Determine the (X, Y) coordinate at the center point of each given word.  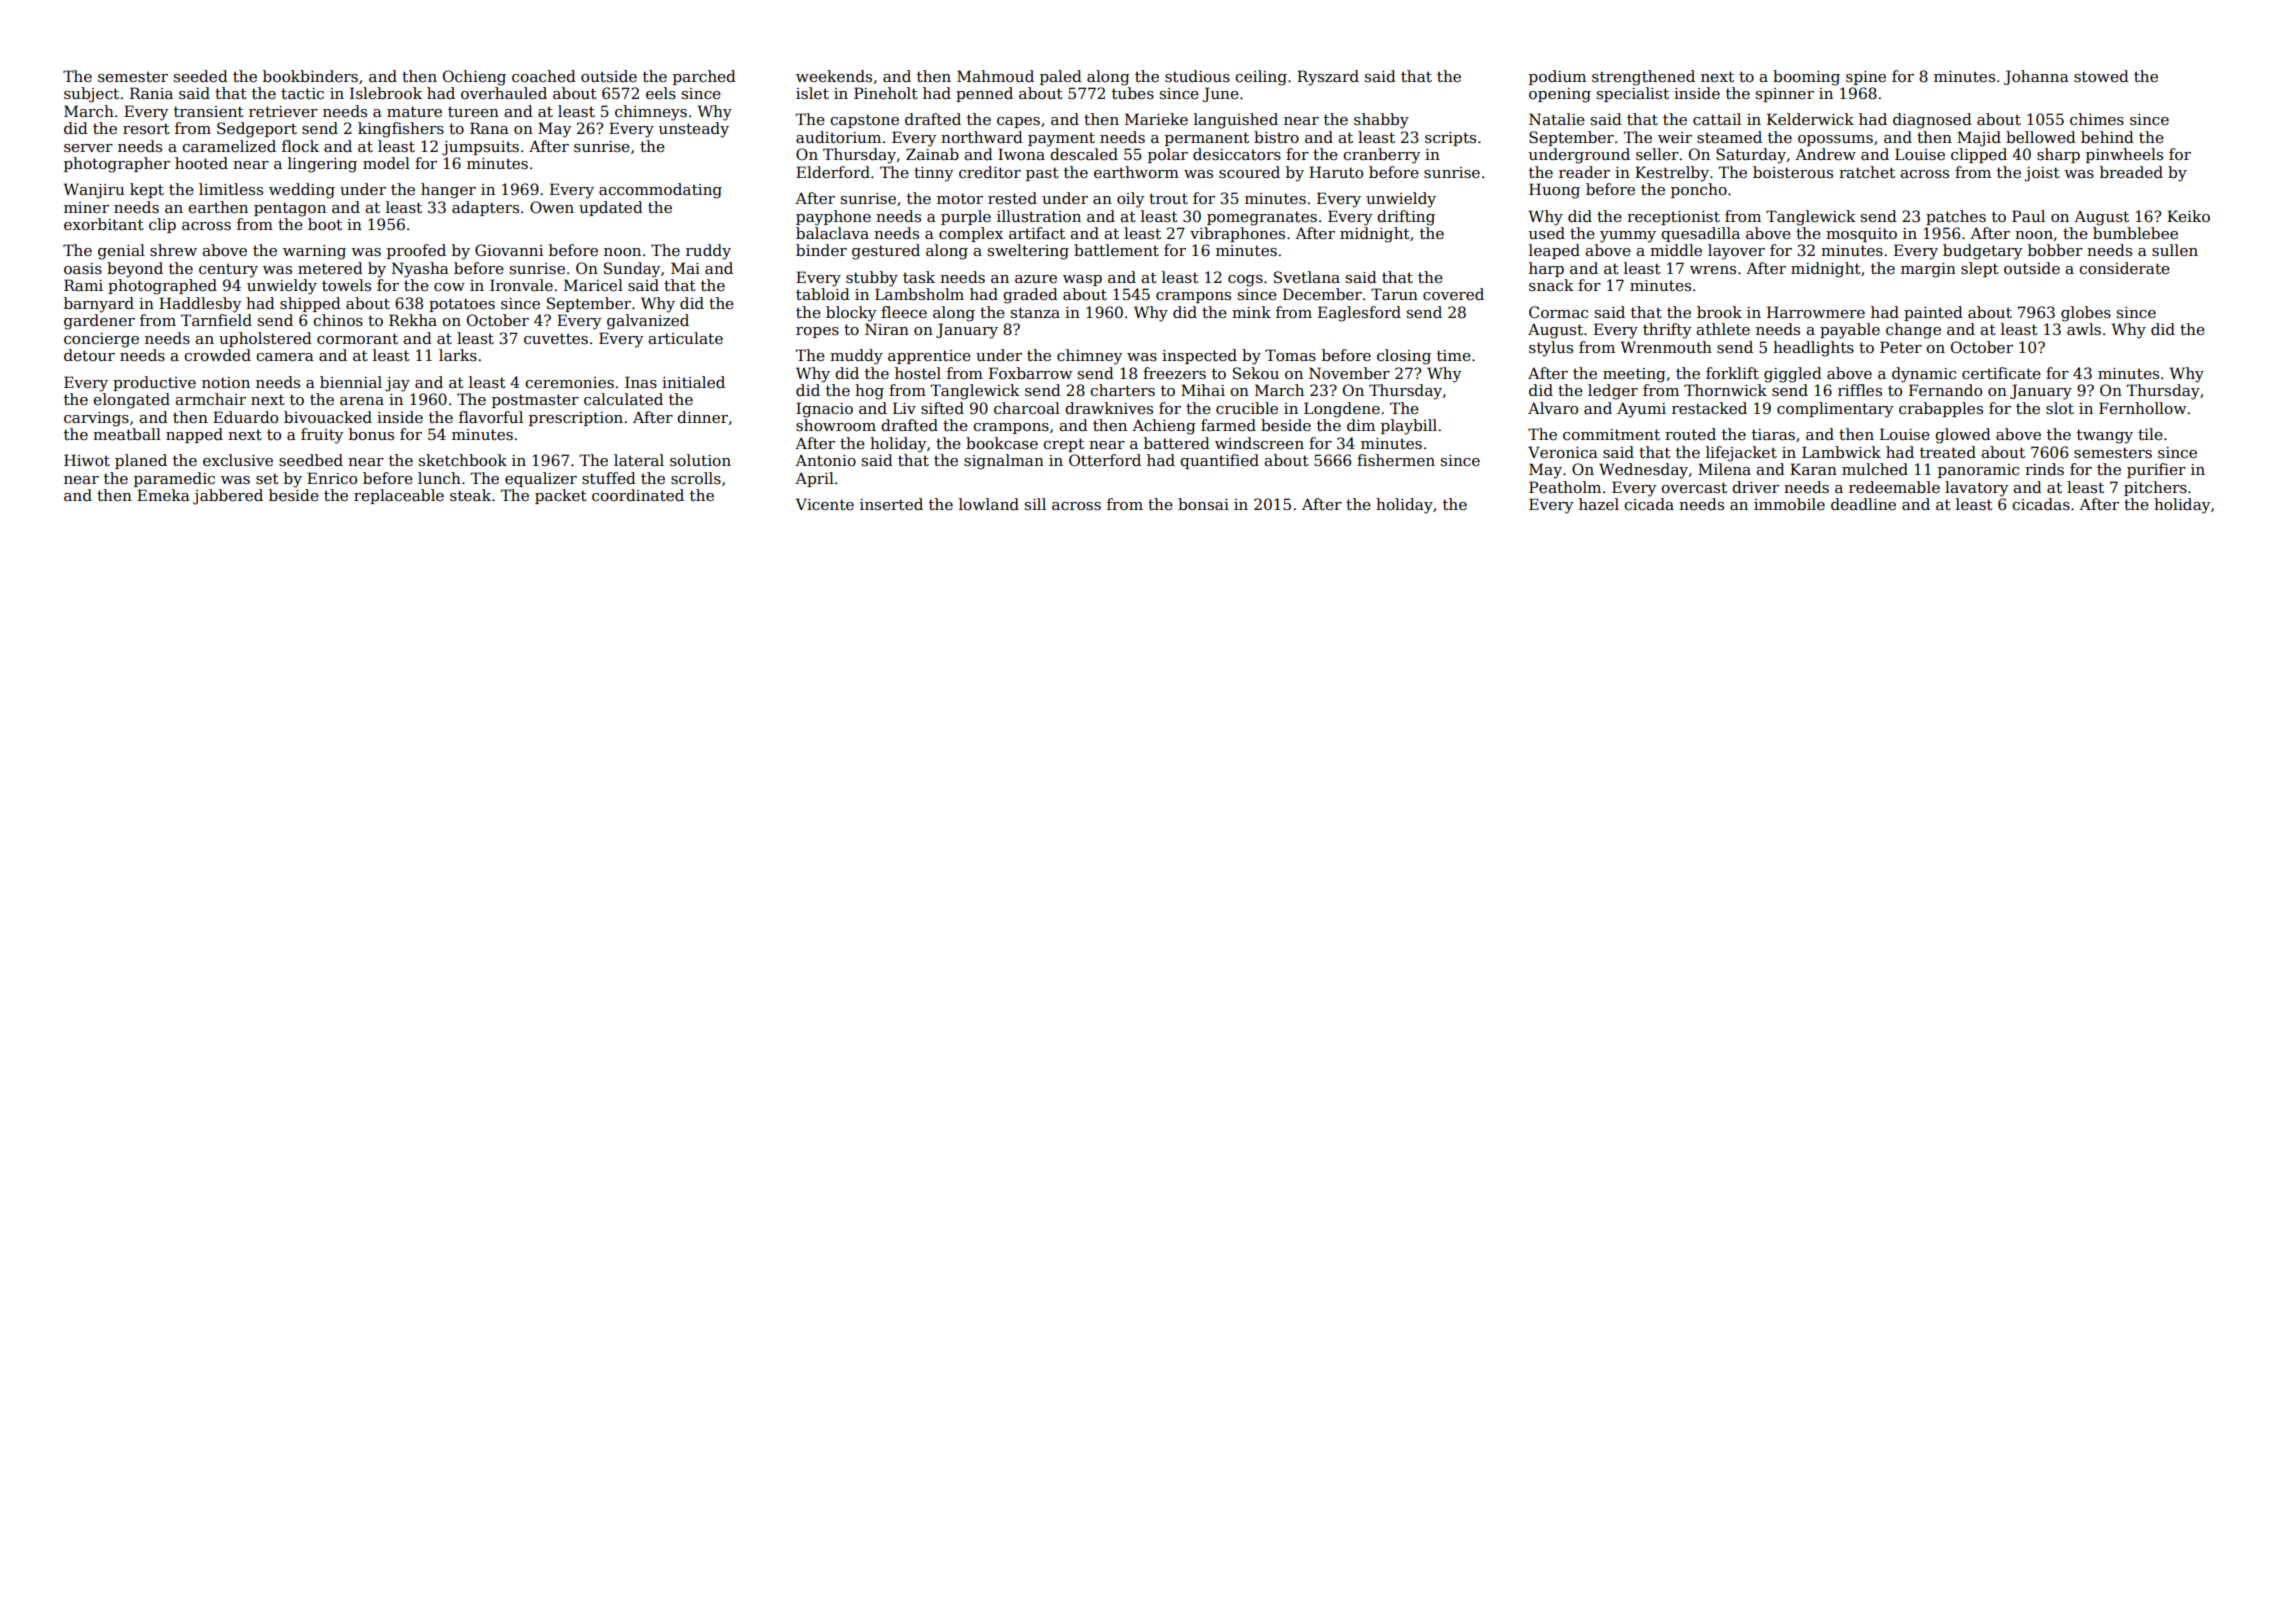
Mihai (1203, 390)
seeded (201, 76)
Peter (1901, 347)
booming (1806, 78)
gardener (99, 322)
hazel (1599, 504)
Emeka (163, 495)
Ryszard (1328, 78)
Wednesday (1643, 471)
